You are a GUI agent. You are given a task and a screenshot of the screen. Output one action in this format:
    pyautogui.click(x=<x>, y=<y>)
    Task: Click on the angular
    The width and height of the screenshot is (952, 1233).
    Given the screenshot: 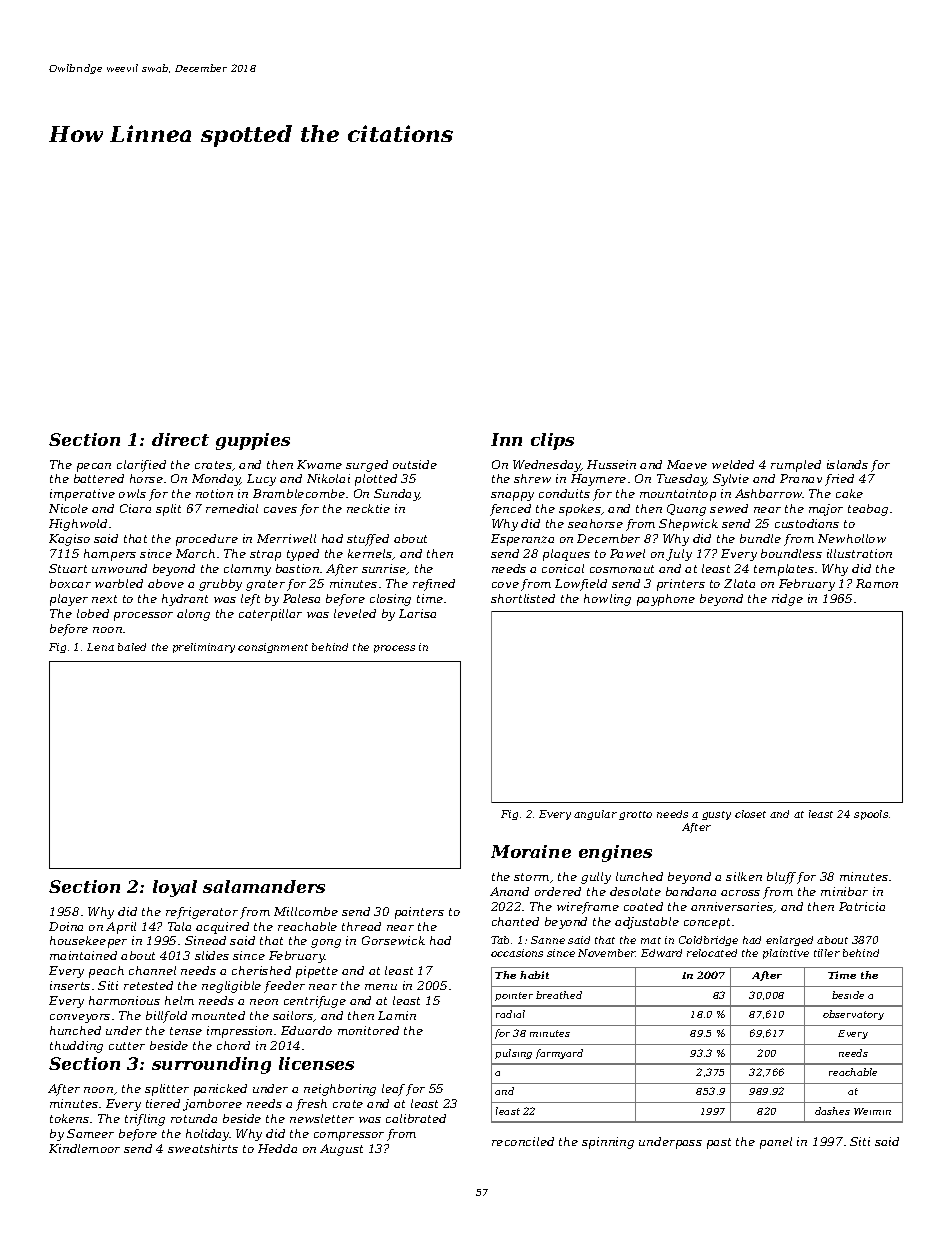 What is the action you would take?
    pyautogui.click(x=595, y=815)
